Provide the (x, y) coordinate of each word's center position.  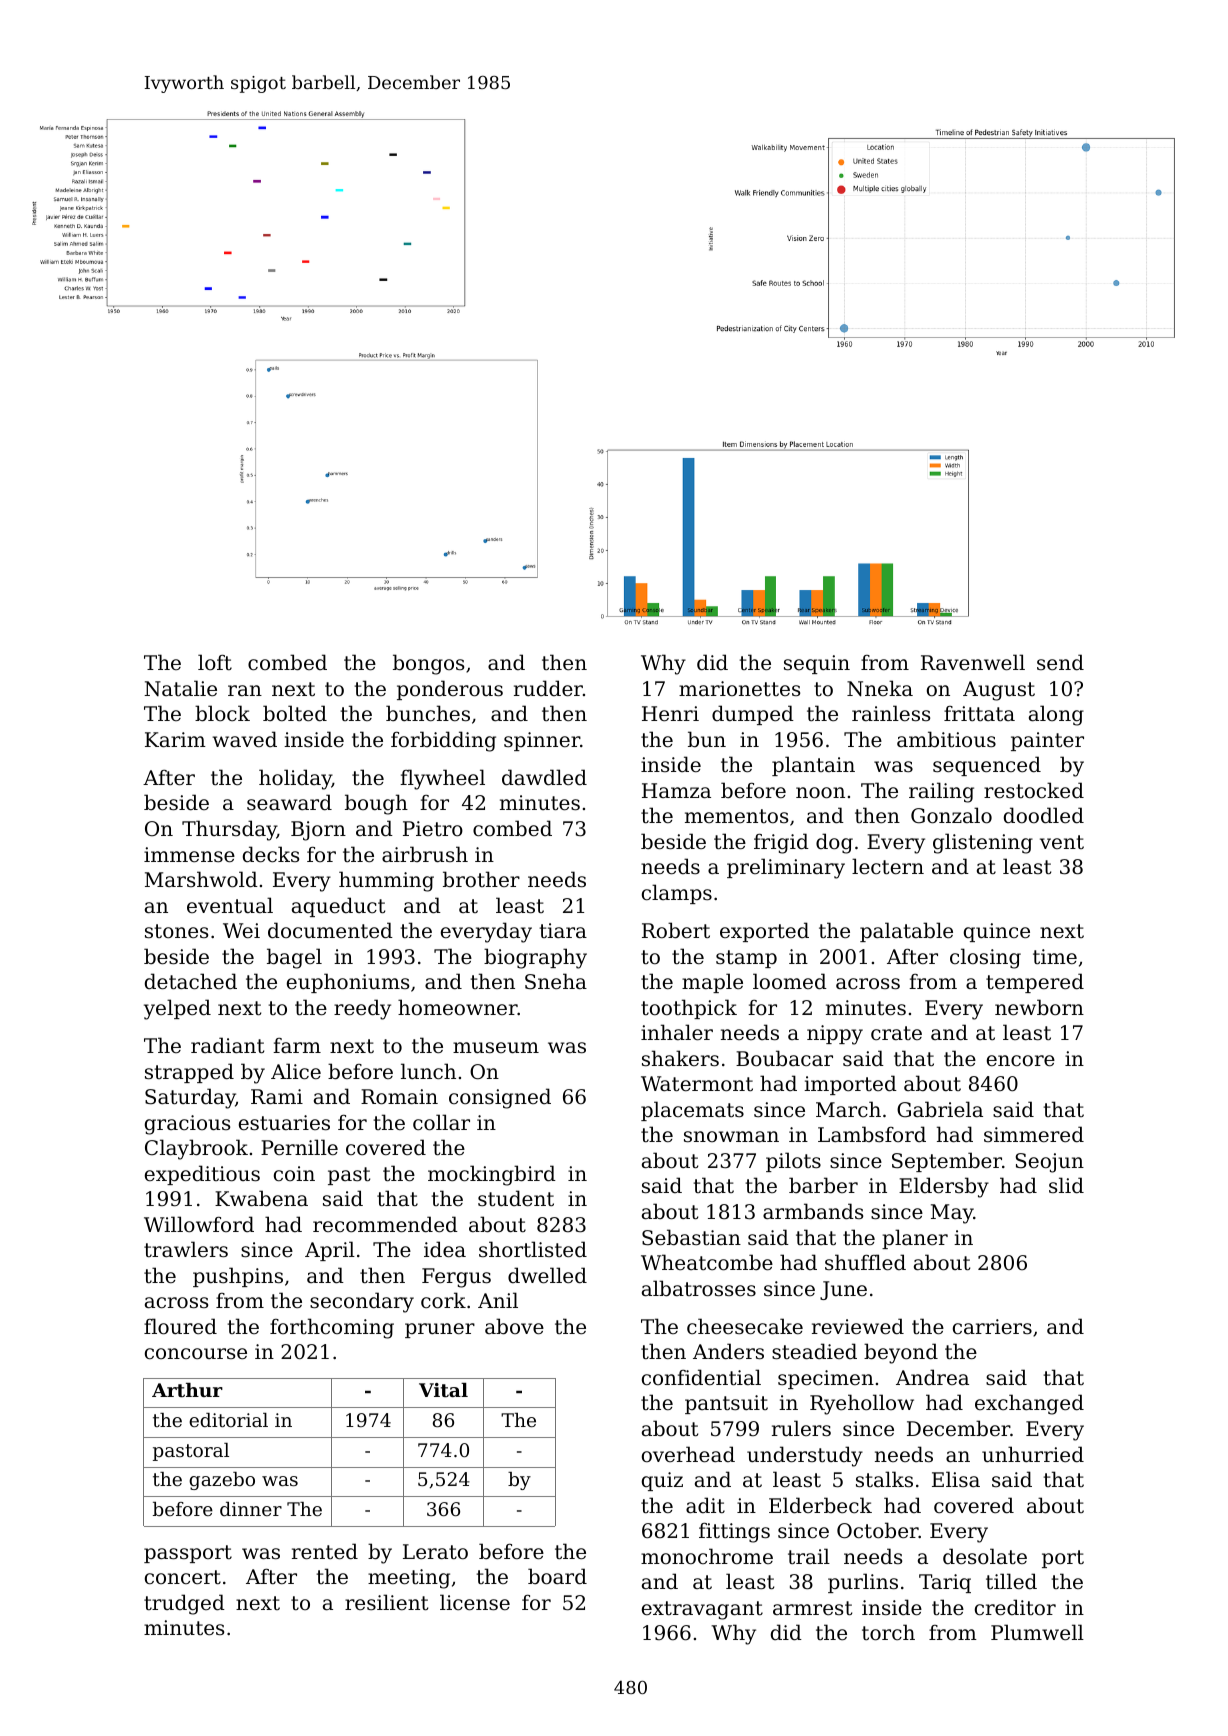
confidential (701, 1377)
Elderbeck (820, 1505)
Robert (676, 930)
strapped (189, 1073)
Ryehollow (862, 1404)
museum (496, 1047)
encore (1021, 1061)
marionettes (739, 688)
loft (215, 662)
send (1060, 662)
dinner (251, 1509)
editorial (228, 1420)
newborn (1039, 1007)
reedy (362, 1009)
